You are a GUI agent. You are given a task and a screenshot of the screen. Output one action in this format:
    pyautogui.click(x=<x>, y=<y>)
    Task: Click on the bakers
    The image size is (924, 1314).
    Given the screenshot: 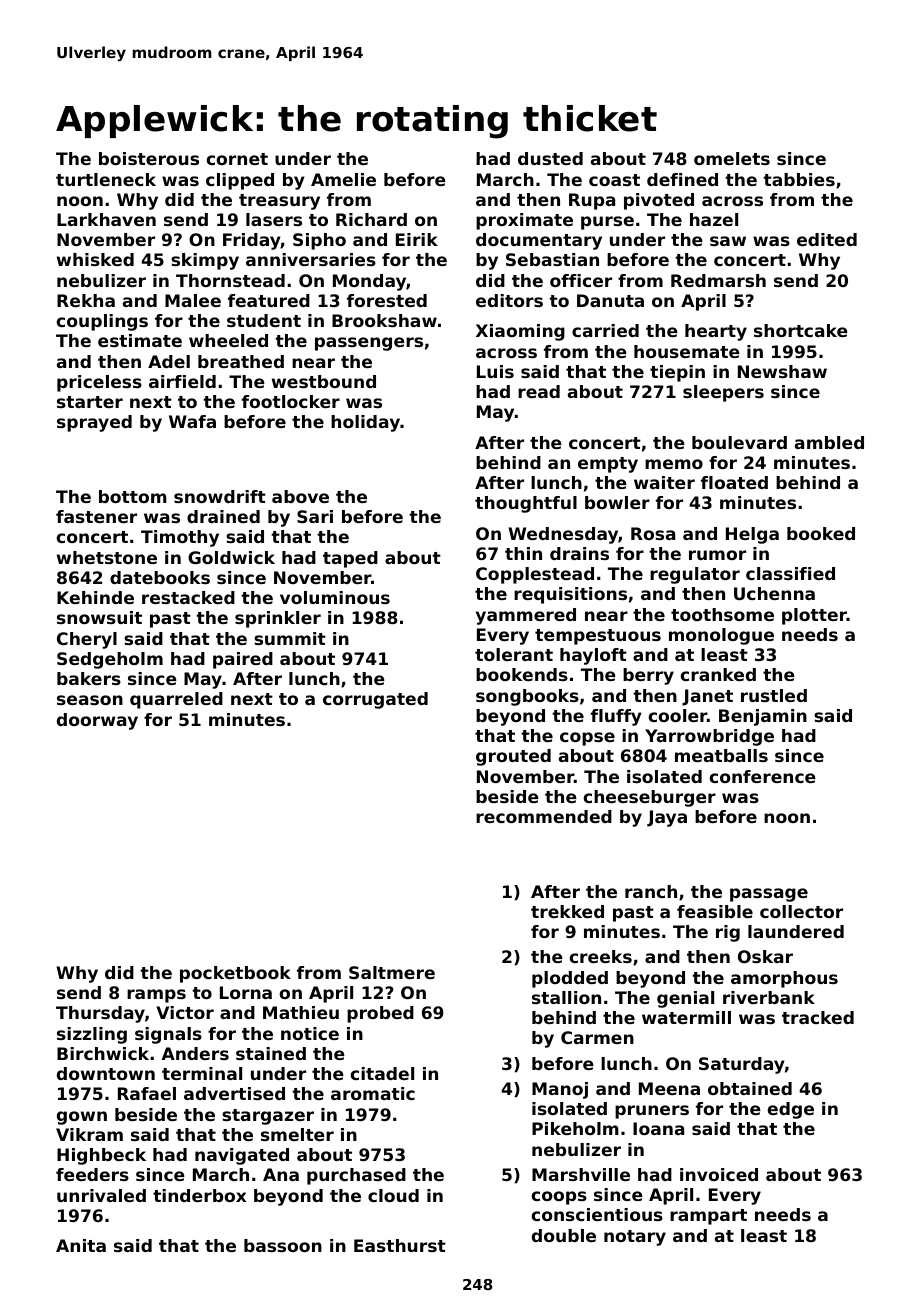 What is the action you would take?
    pyautogui.click(x=89, y=678)
